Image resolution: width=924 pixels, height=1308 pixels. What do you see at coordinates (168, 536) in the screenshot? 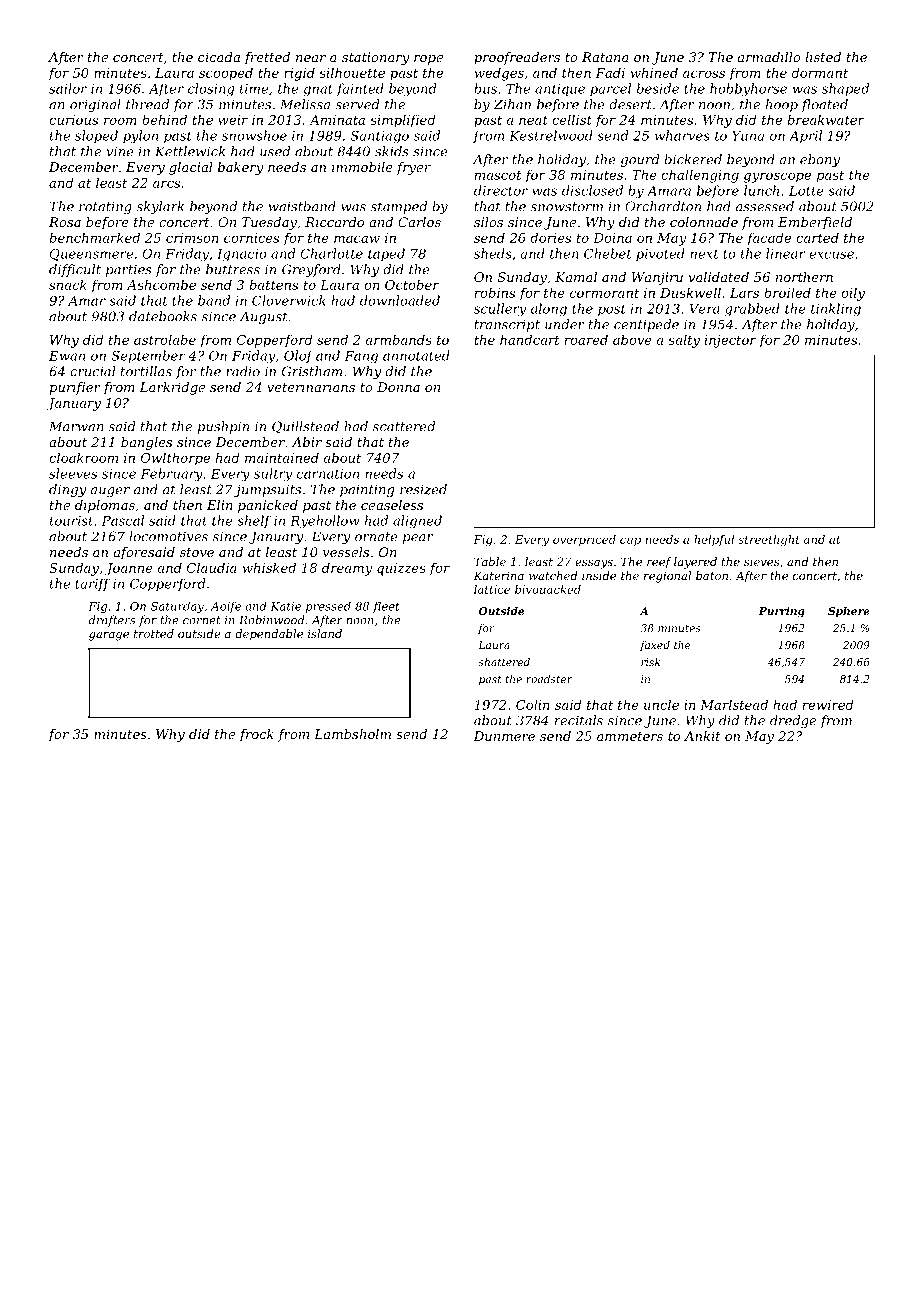
I see `locomotives` at bounding box center [168, 536].
